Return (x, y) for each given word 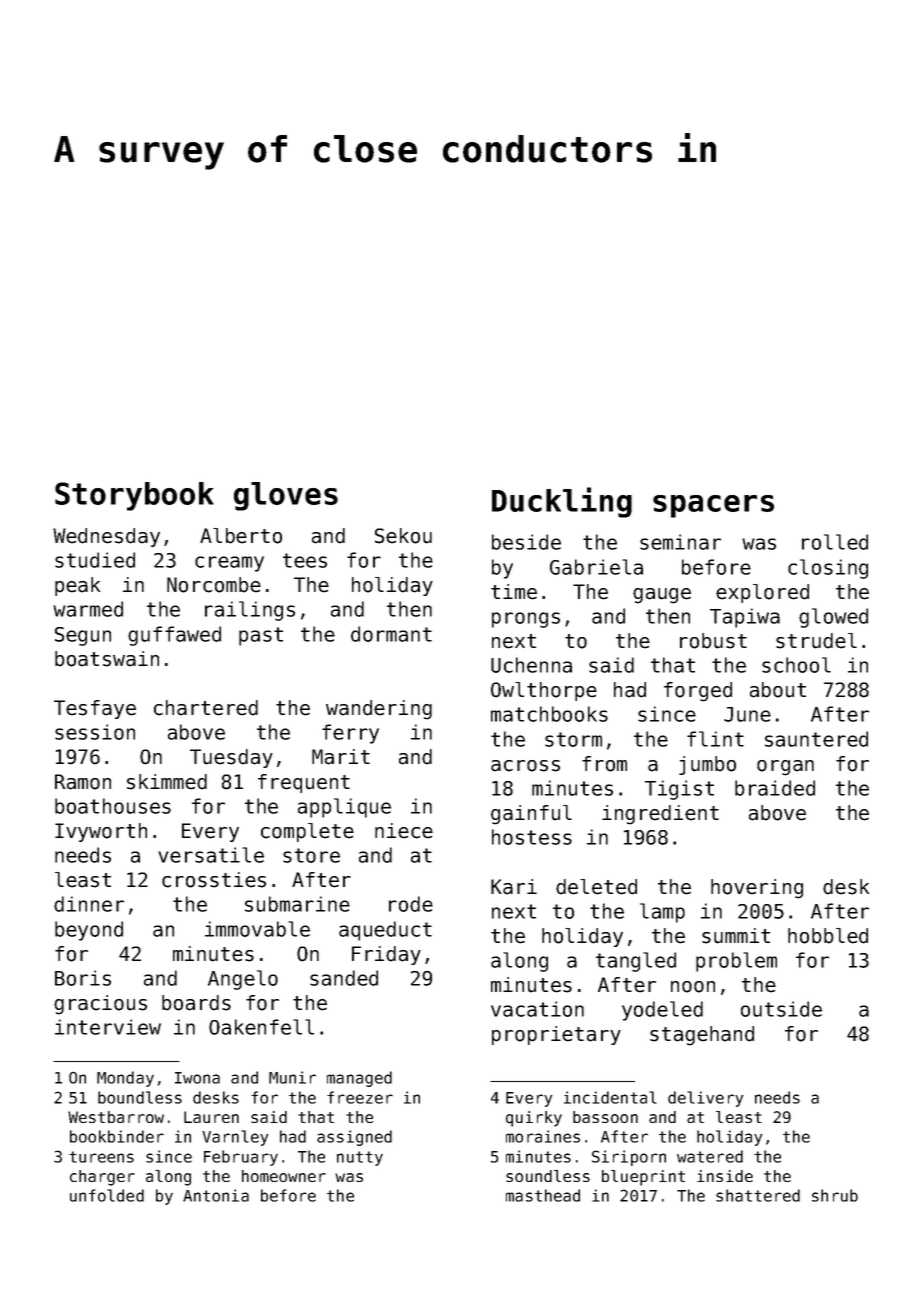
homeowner (284, 1176)
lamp (662, 913)
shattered (758, 1195)
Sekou (403, 536)
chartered (206, 708)
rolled (835, 542)
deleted (596, 887)
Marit (341, 757)
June (747, 714)
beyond (89, 931)
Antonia (216, 1195)
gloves (286, 496)
